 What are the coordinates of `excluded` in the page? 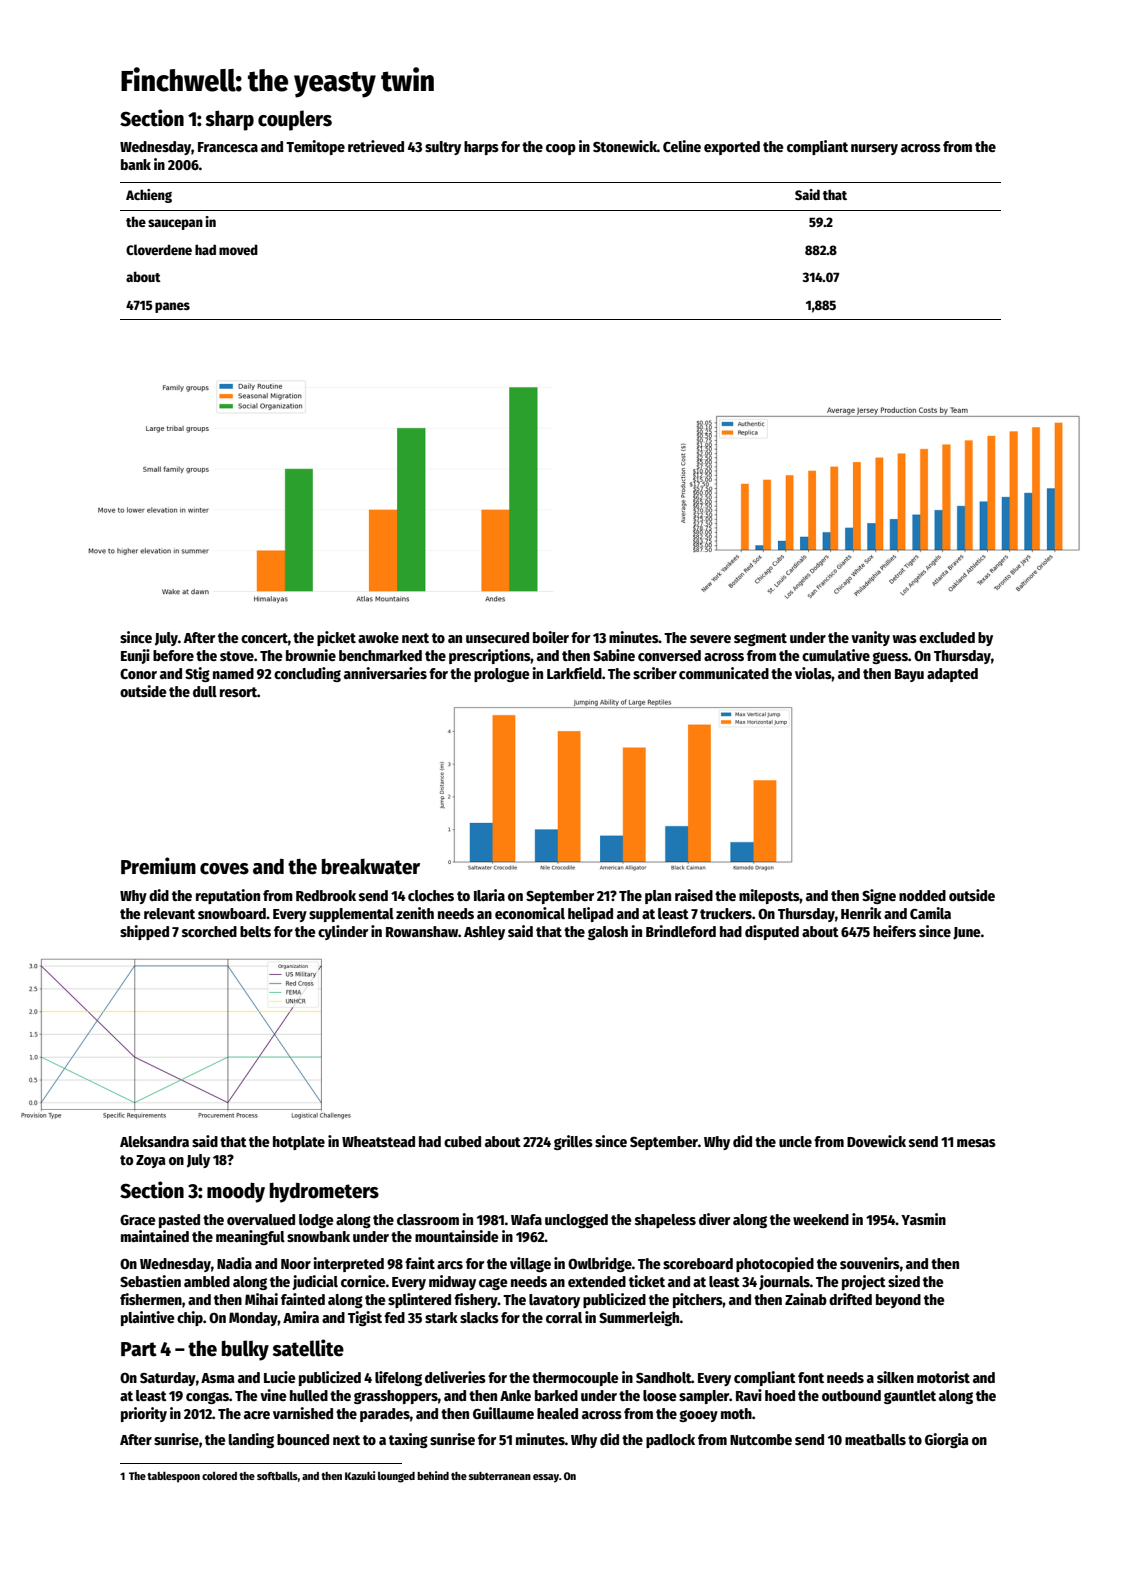 It's located at (947, 637).
